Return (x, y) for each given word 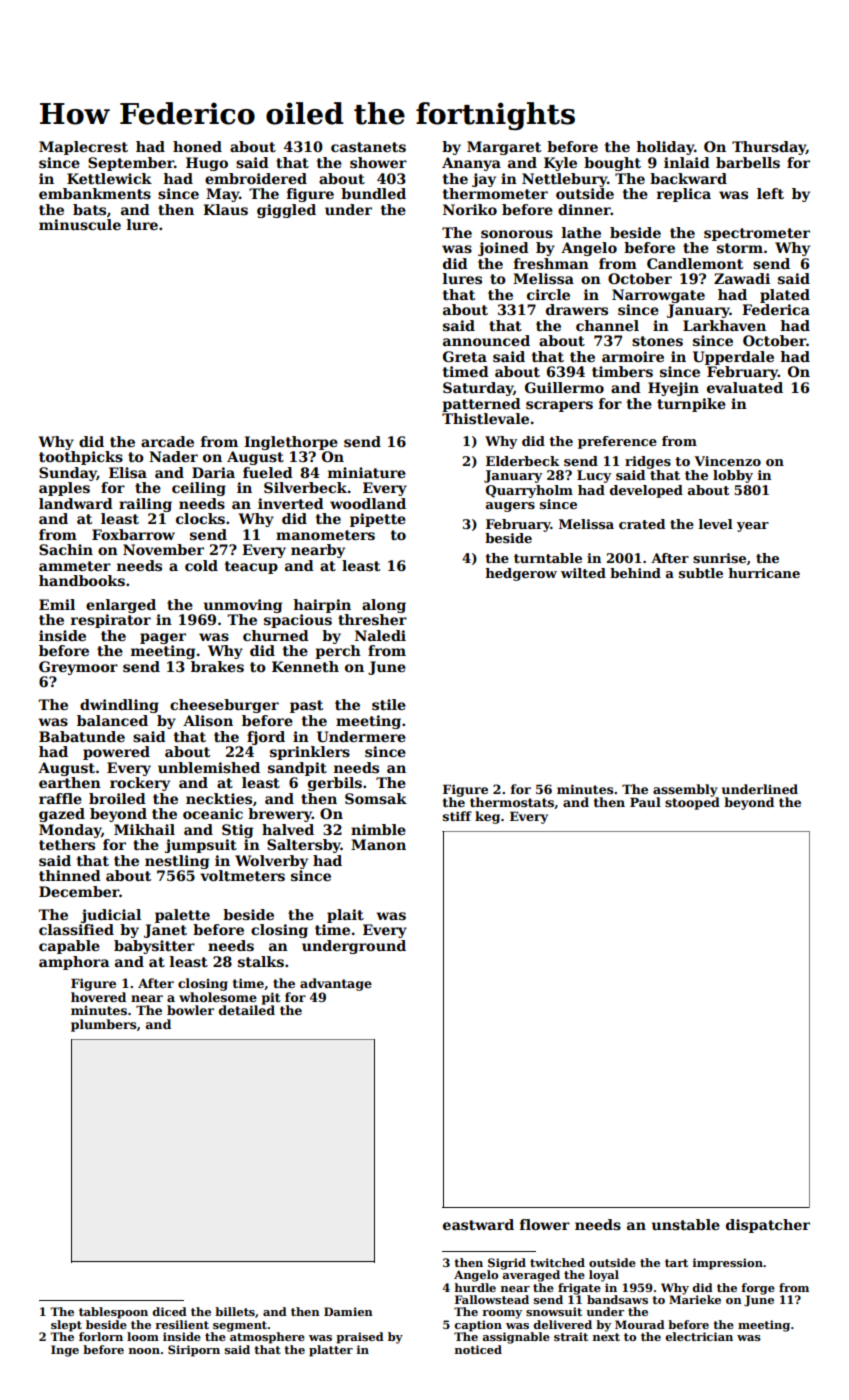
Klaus (225, 209)
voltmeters (242, 875)
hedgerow (521, 574)
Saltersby (304, 846)
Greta (465, 356)
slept (66, 1326)
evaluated (745, 387)
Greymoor (78, 668)
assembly (685, 790)
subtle (701, 573)
